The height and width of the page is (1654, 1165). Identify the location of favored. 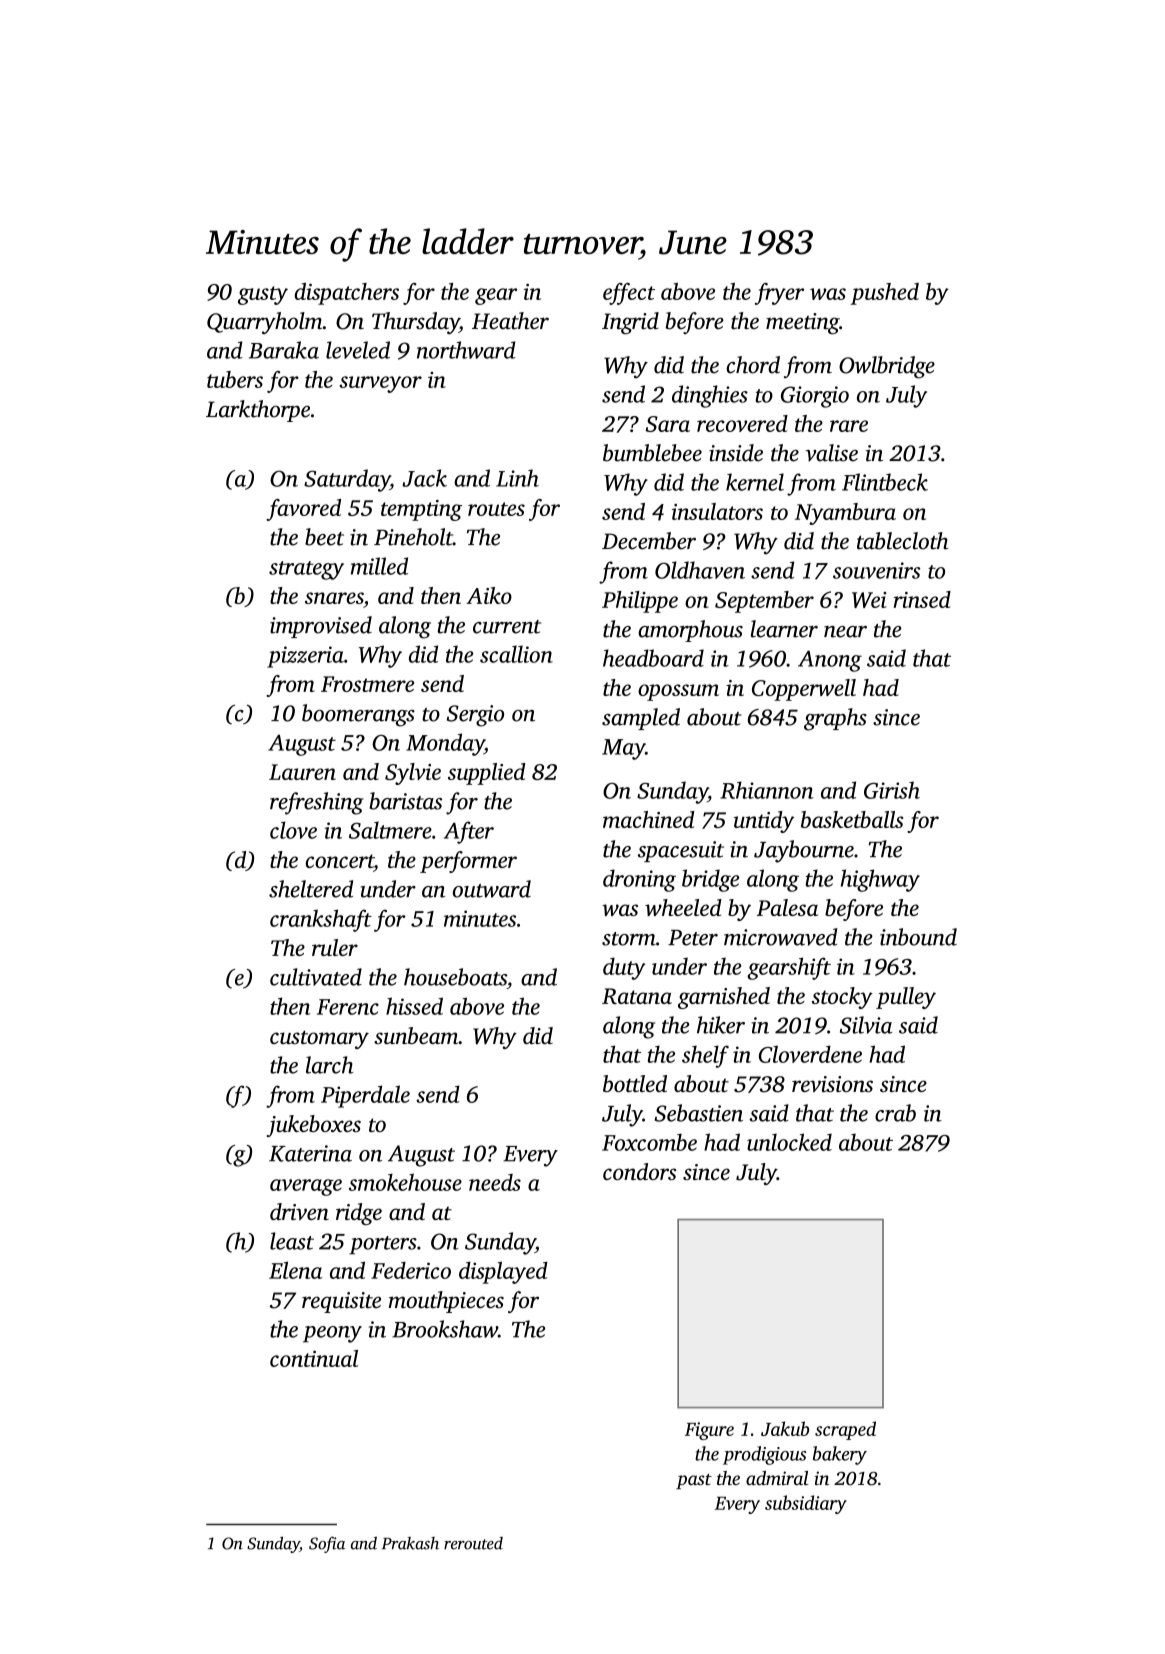
(303, 510).
